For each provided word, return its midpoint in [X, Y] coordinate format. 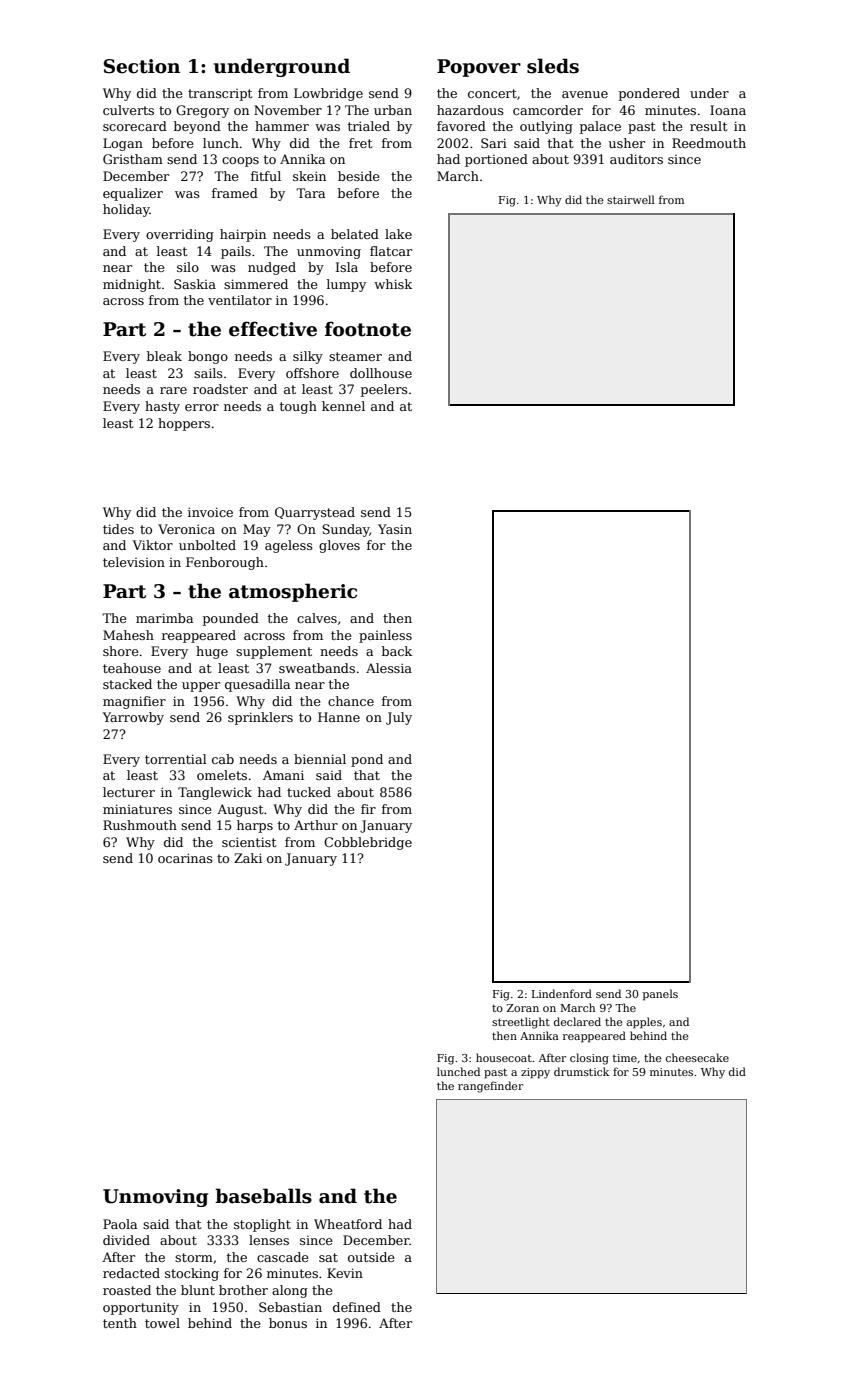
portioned [496, 160]
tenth [120, 1323]
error [202, 407]
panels [660, 994]
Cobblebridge [368, 843]
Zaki [248, 858]
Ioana [728, 110]
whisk [393, 284]
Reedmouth [709, 143]
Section [142, 66]
